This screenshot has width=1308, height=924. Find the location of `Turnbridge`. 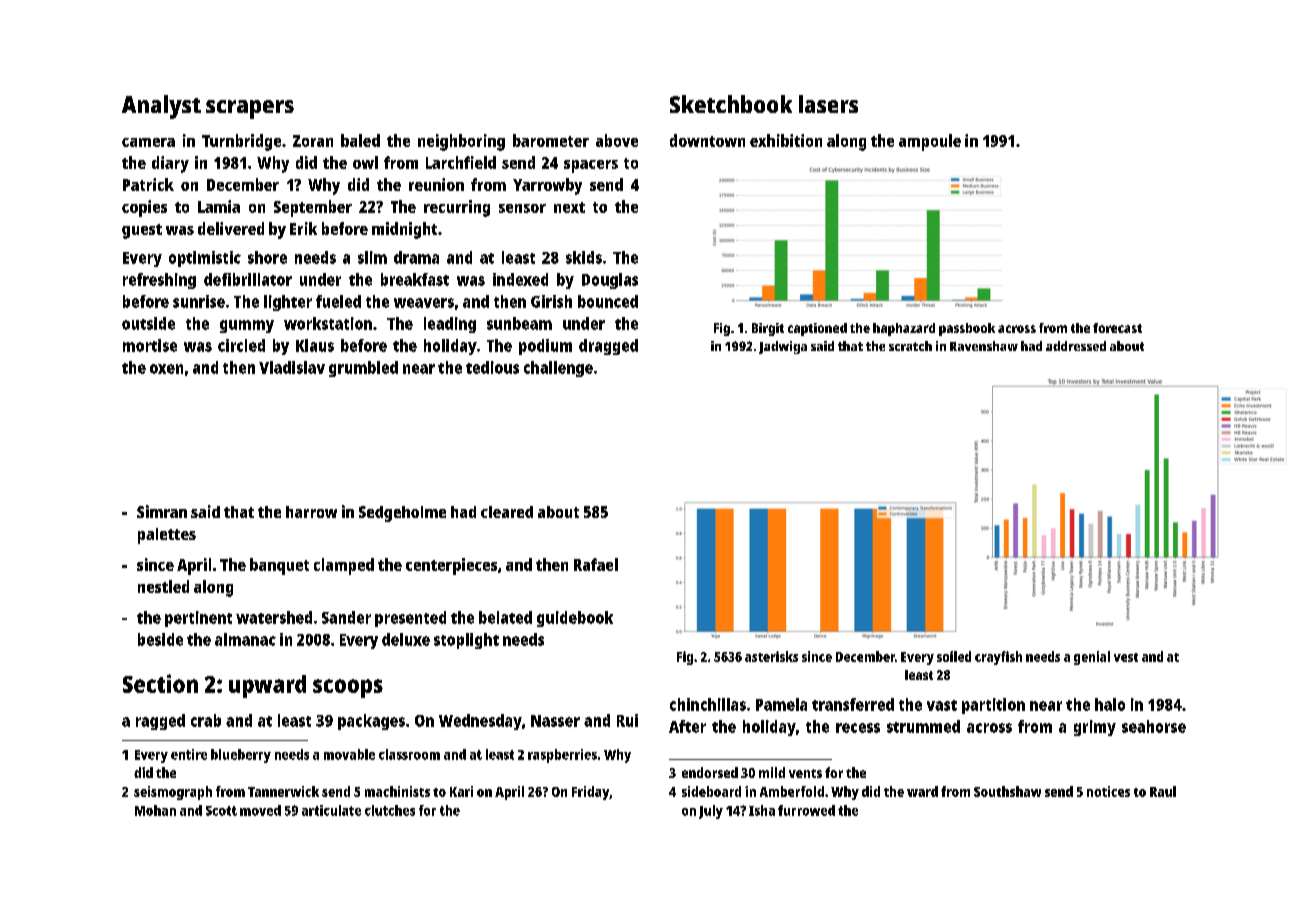

Turnbridge is located at coordinates (241, 142).
